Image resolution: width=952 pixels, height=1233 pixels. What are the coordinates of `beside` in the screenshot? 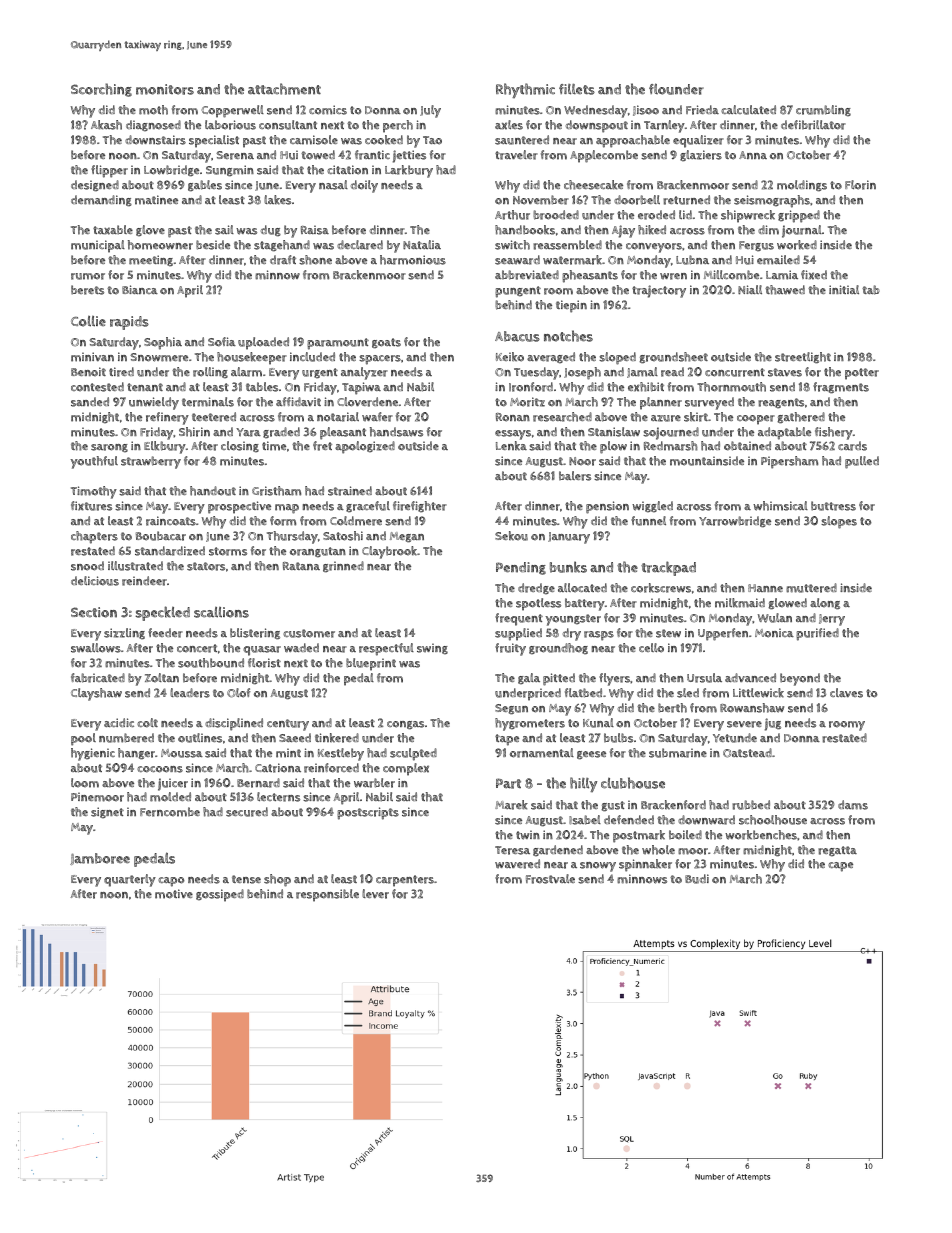 It's located at (213, 245).
